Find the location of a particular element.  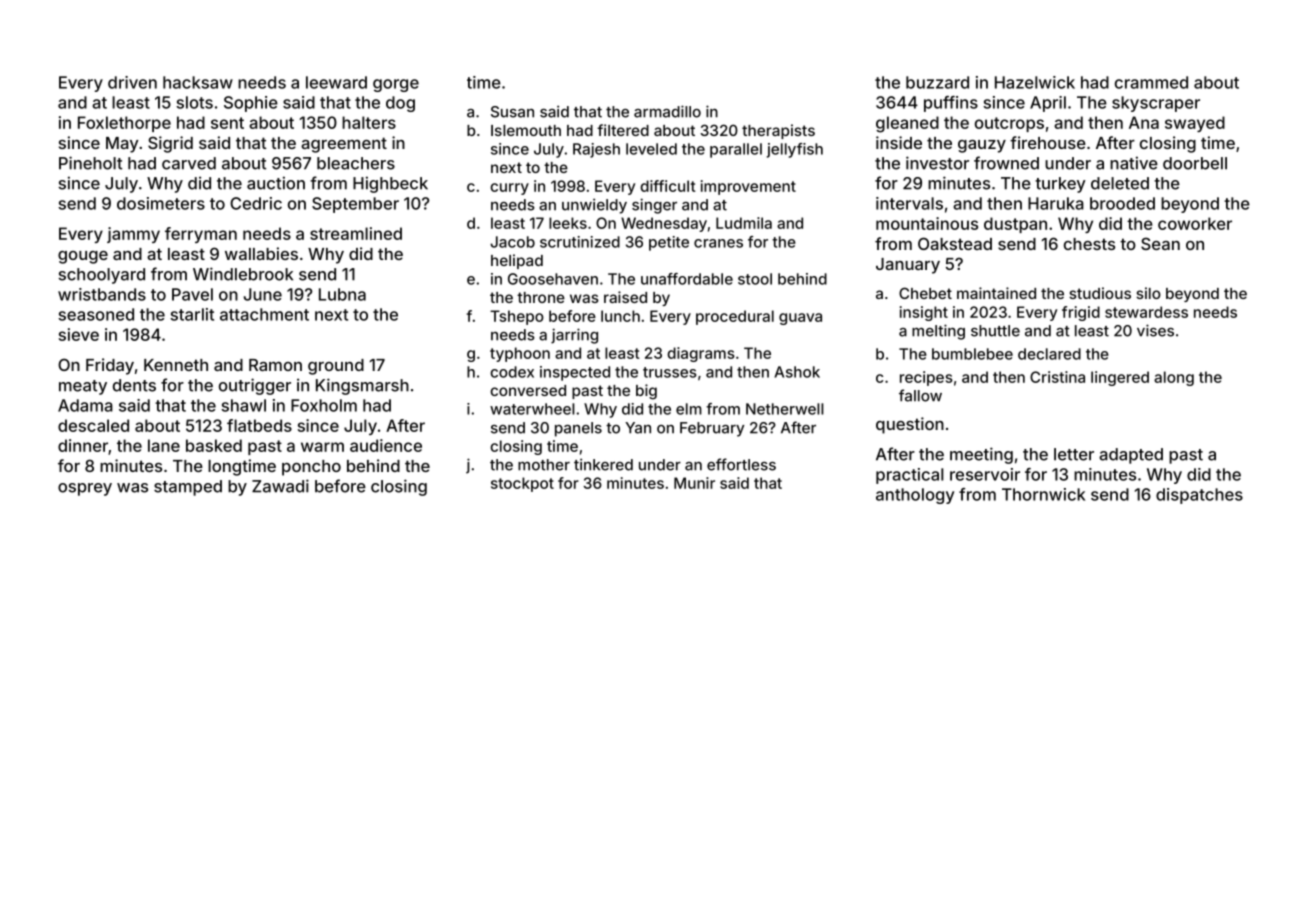

Zawadi is located at coordinates (280, 486).
